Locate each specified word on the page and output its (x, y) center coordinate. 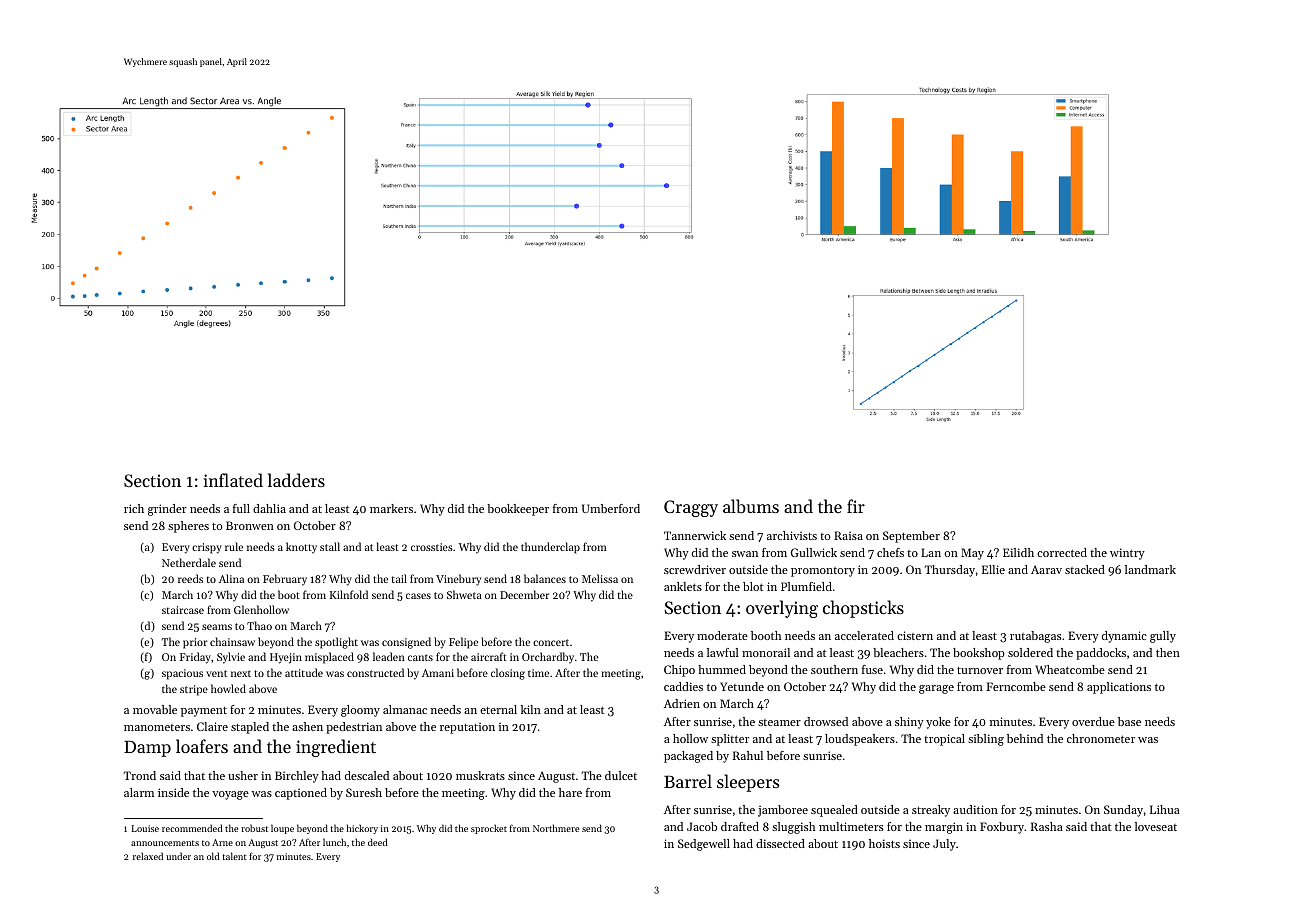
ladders (296, 480)
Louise (145, 828)
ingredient (336, 748)
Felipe (463, 643)
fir (856, 506)
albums (751, 506)
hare (570, 792)
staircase (183, 610)
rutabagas (1035, 637)
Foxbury (1002, 828)
